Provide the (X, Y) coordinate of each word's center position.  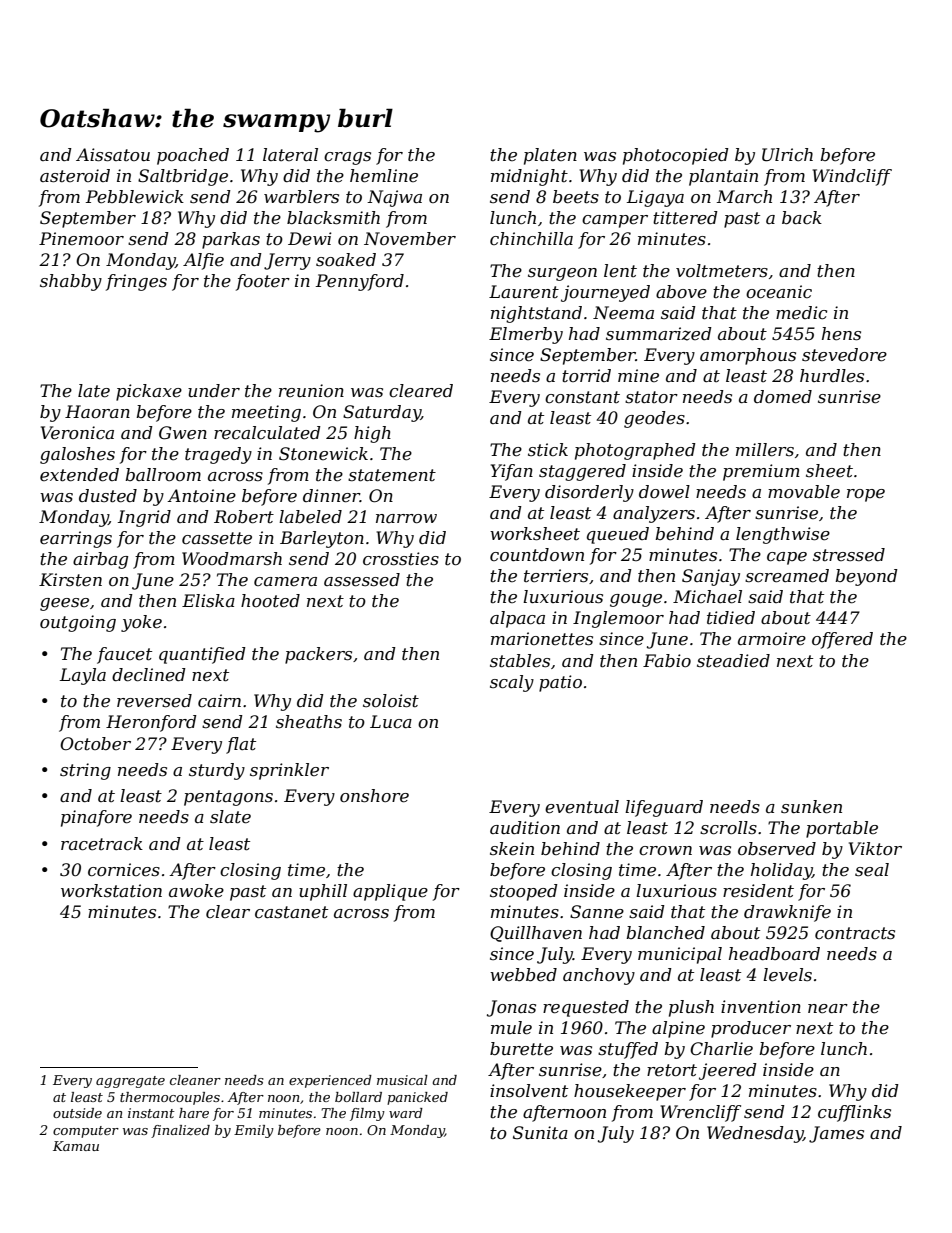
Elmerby (526, 335)
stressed (849, 555)
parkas (231, 240)
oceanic (779, 292)
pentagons (228, 798)
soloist (391, 701)
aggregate (130, 1082)
